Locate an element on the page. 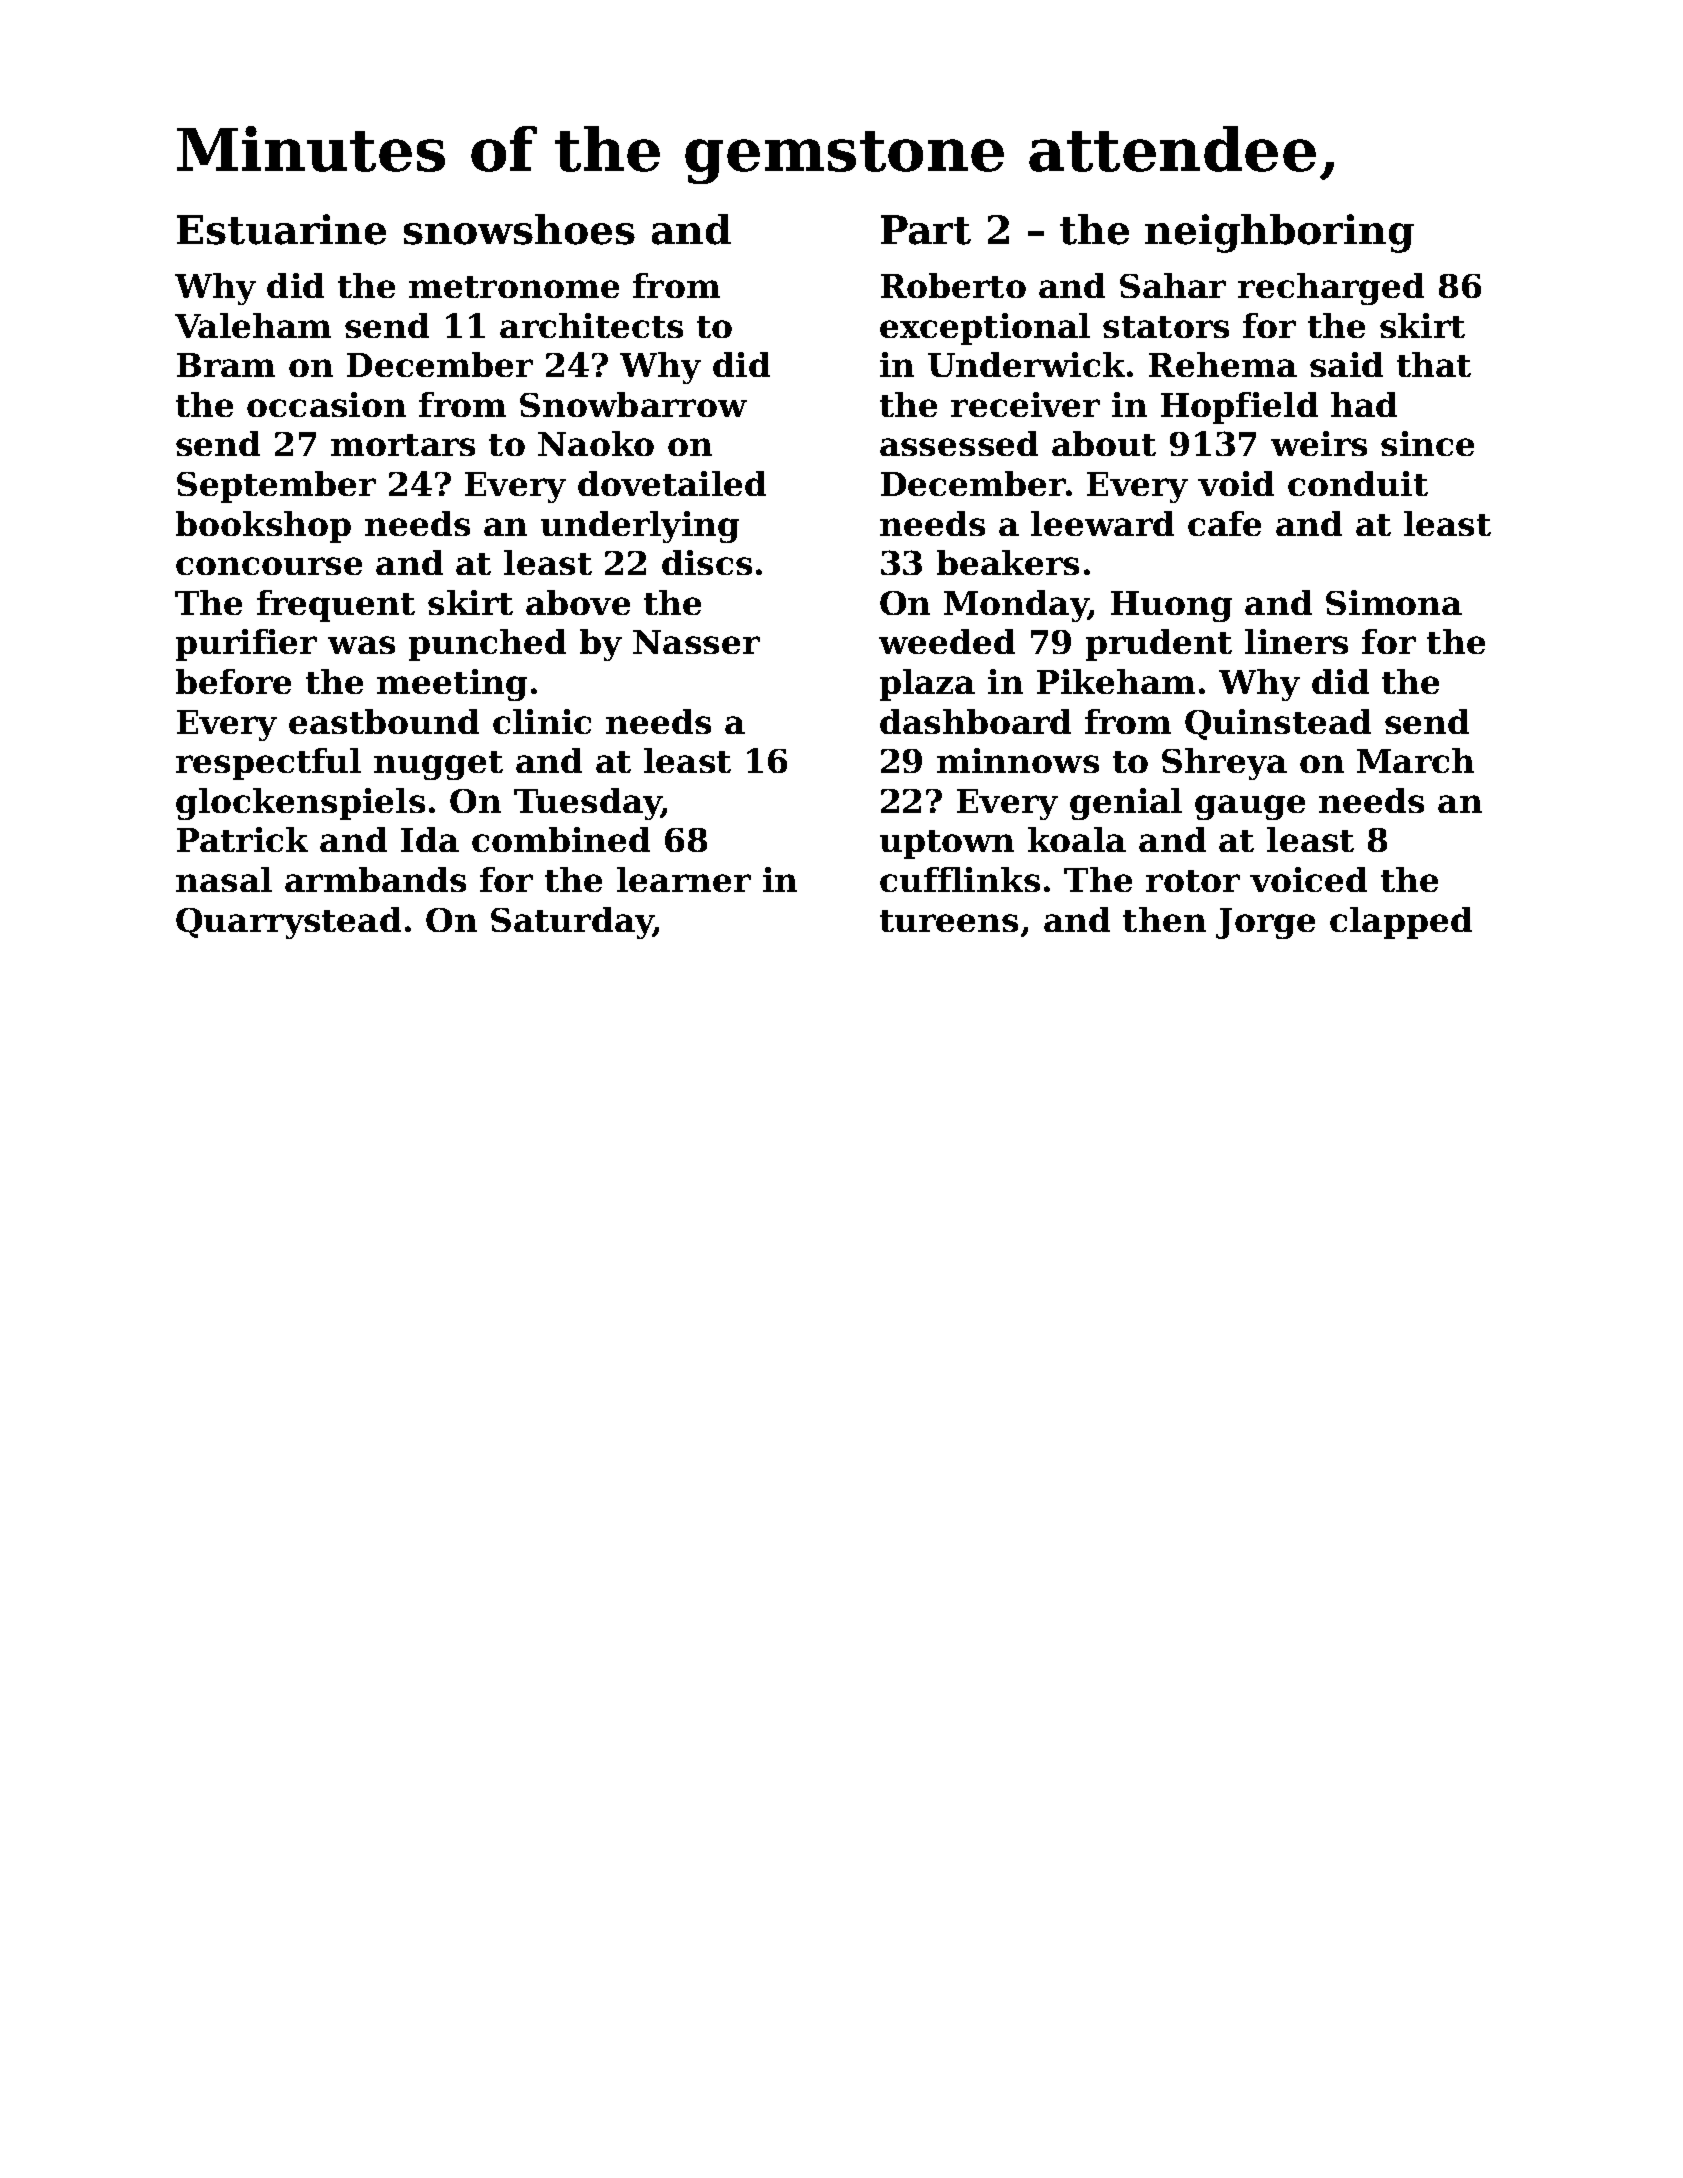  Valeham is located at coordinates (253, 325).
